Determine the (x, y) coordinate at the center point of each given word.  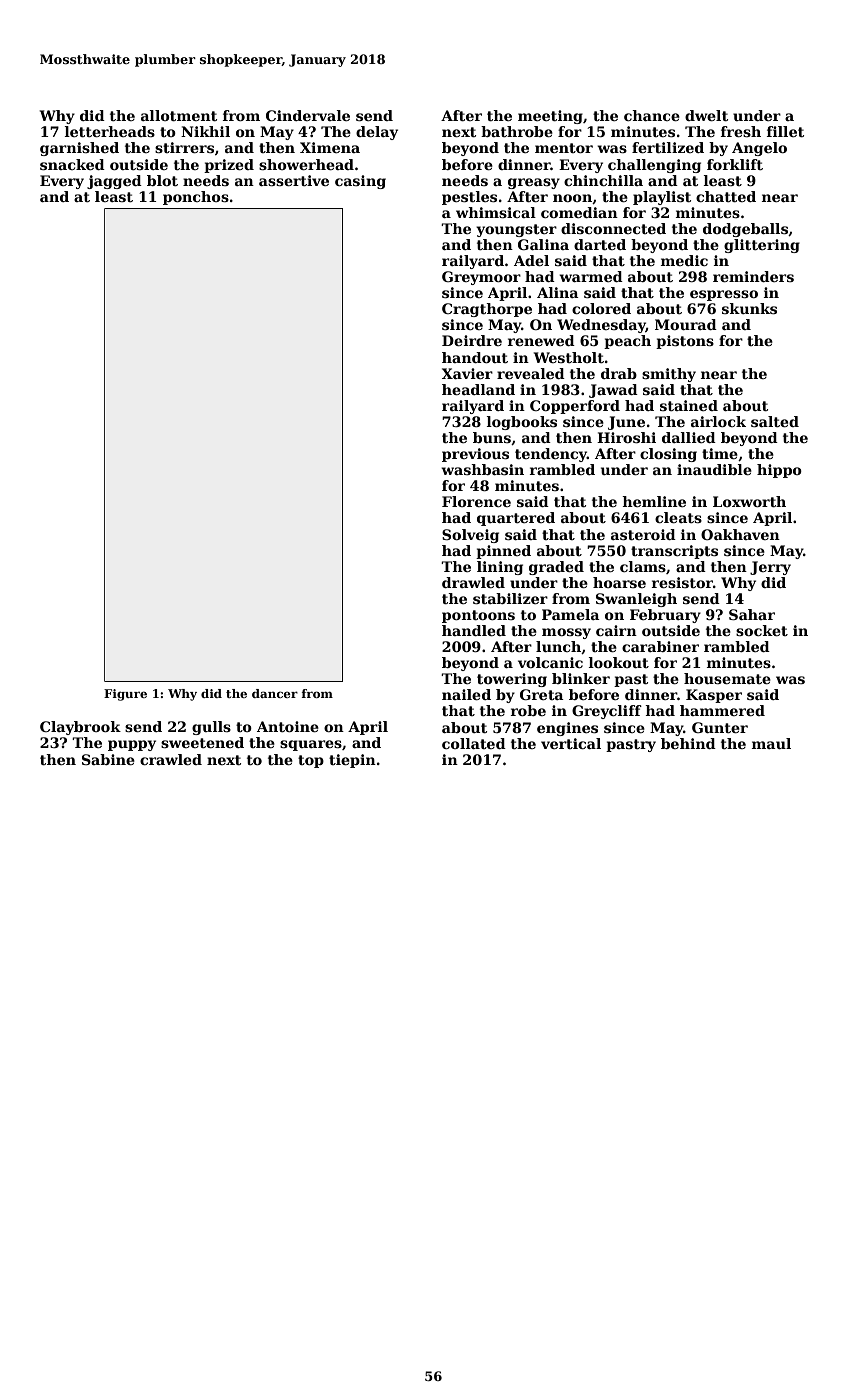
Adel (531, 260)
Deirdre (472, 340)
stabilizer (510, 598)
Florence (476, 501)
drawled (473, 582)
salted (775, 421)
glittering (762, 246)
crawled (171, 759)
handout (475, 357)
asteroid (643, 534)
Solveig (470, 536)
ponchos (196, 198)
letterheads (110, 131)
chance (652, 115)
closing (668, 455)
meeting (550, 117)
